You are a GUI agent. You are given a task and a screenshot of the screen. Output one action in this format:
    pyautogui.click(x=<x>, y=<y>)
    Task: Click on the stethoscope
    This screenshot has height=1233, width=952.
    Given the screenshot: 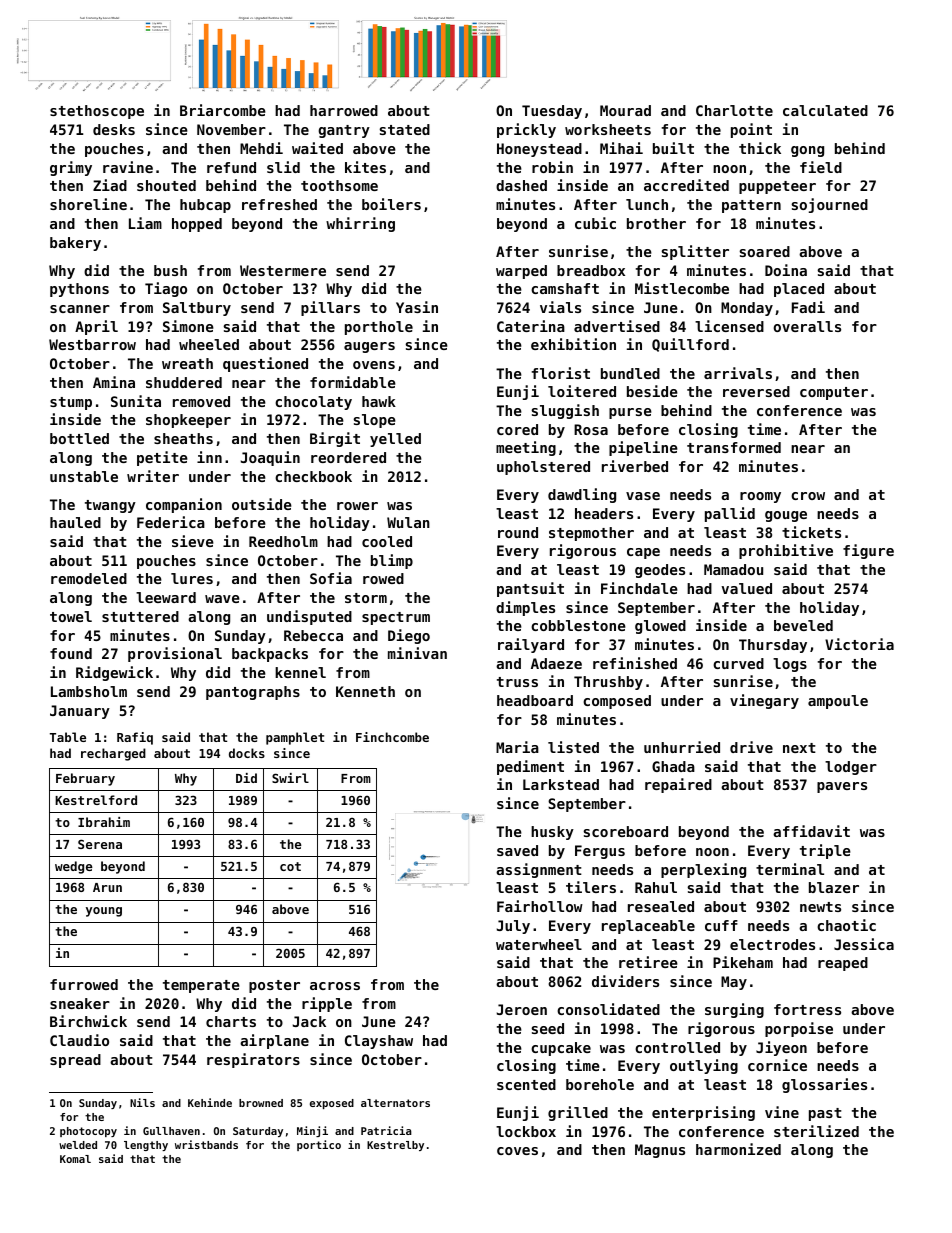 What is the action you would take?
    pyautogui.click(x=97, y=112)
